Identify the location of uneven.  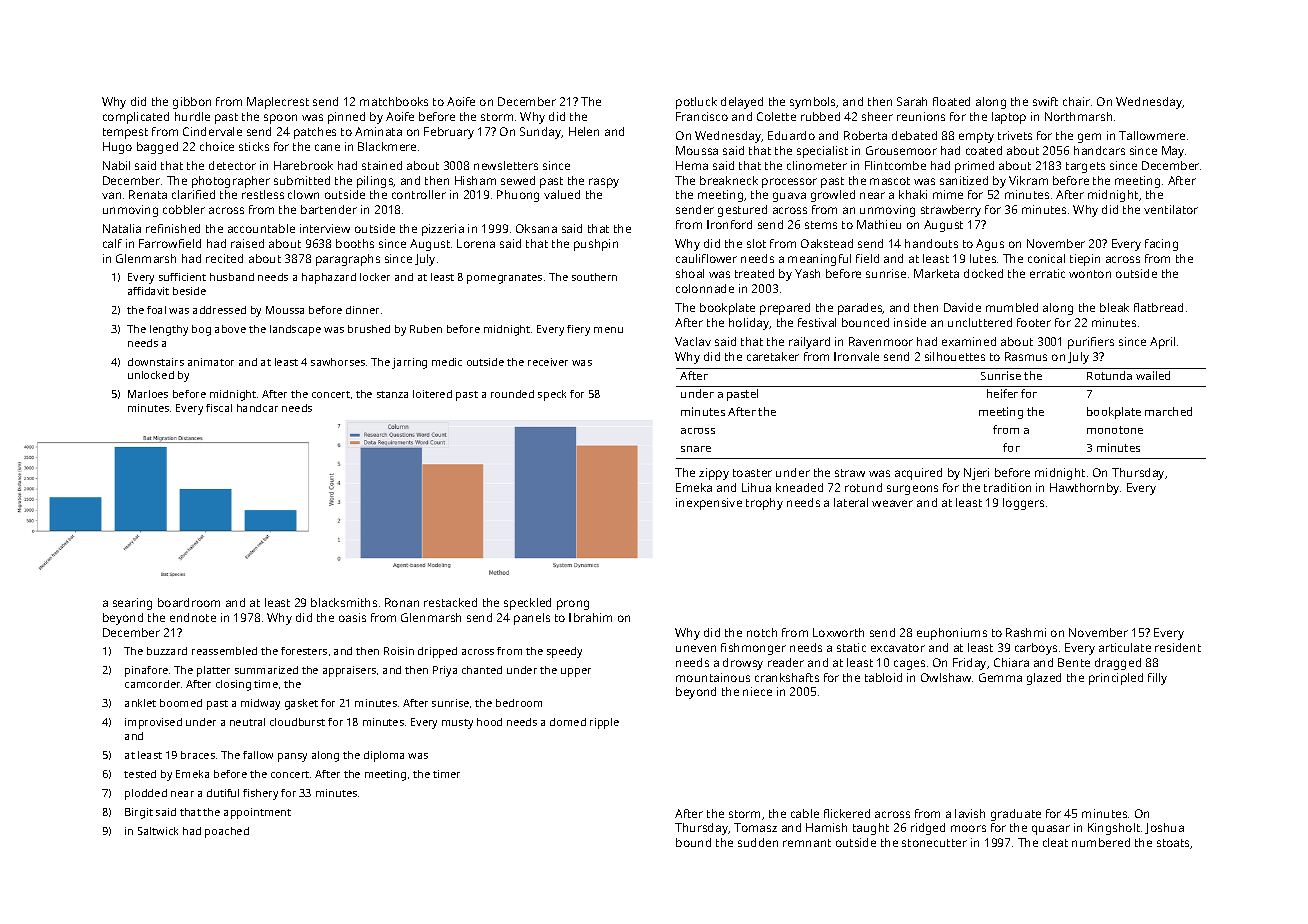
(696, 648).
